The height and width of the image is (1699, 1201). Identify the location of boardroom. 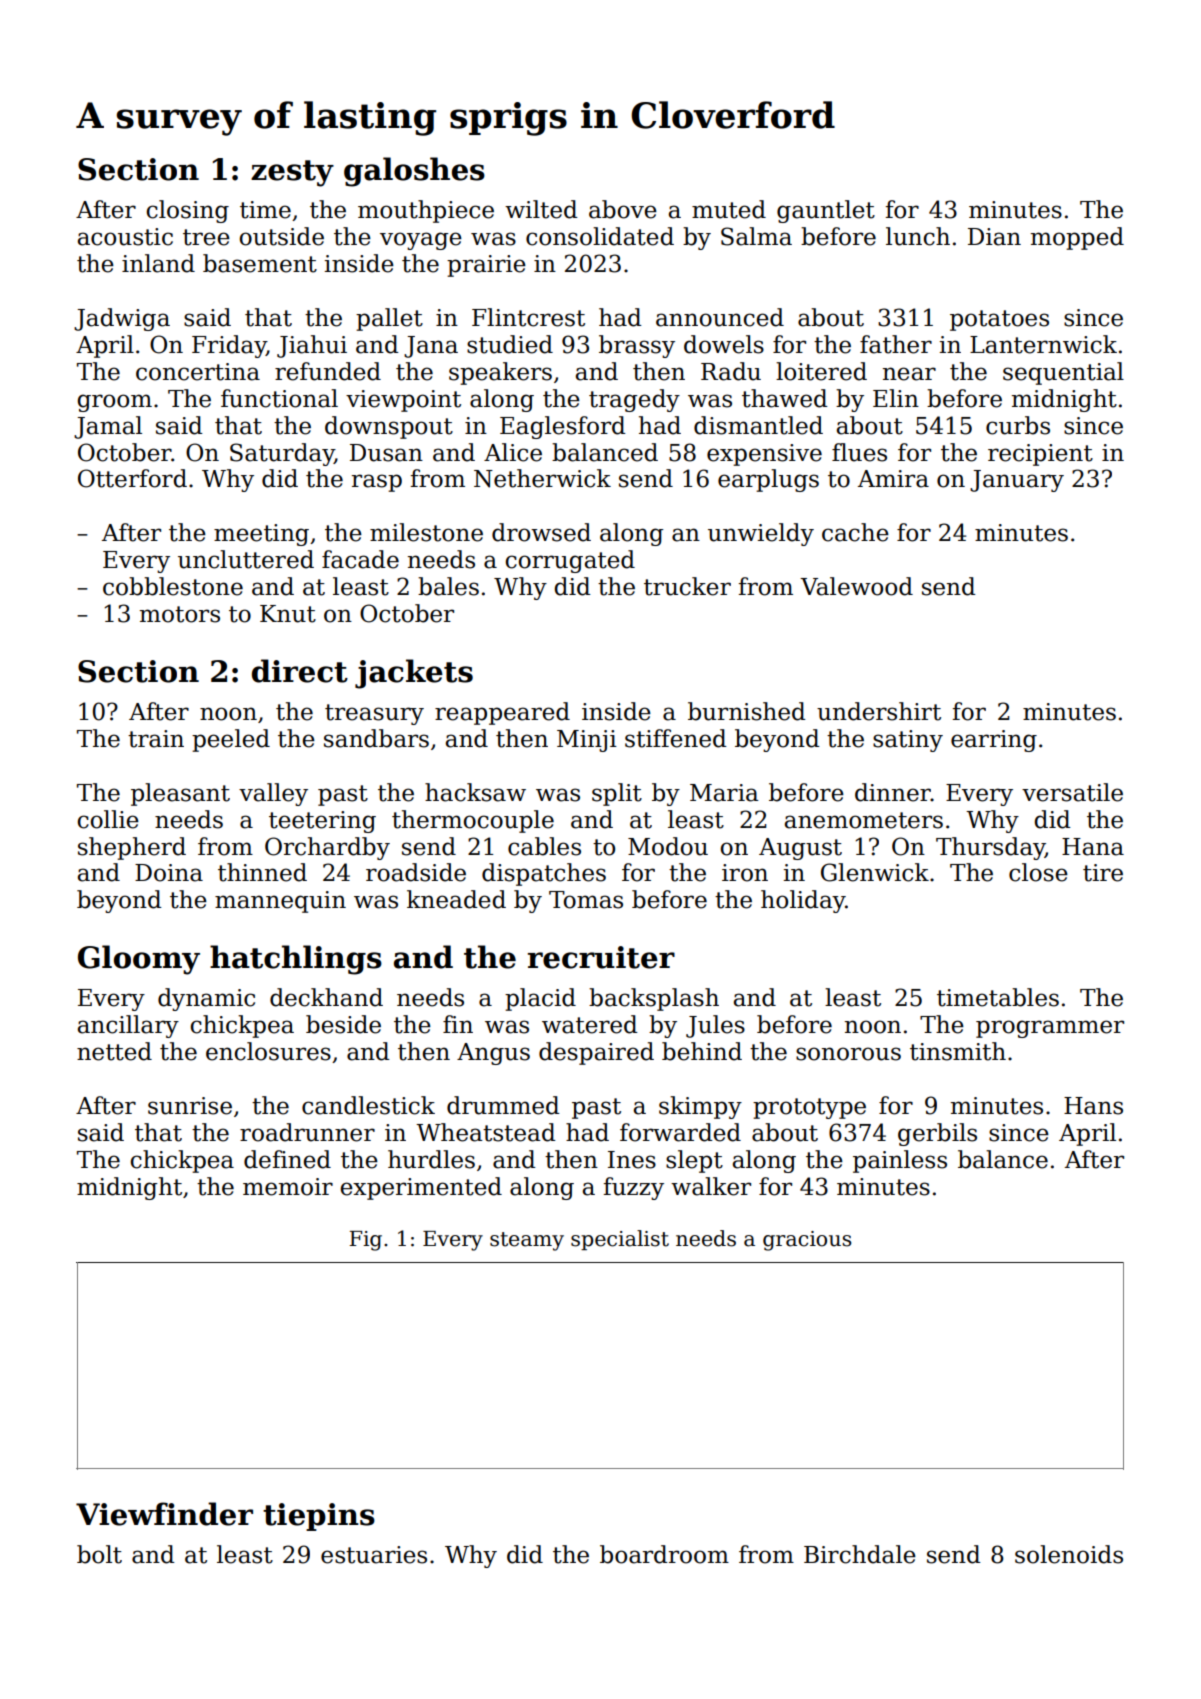
(664, 1554).
